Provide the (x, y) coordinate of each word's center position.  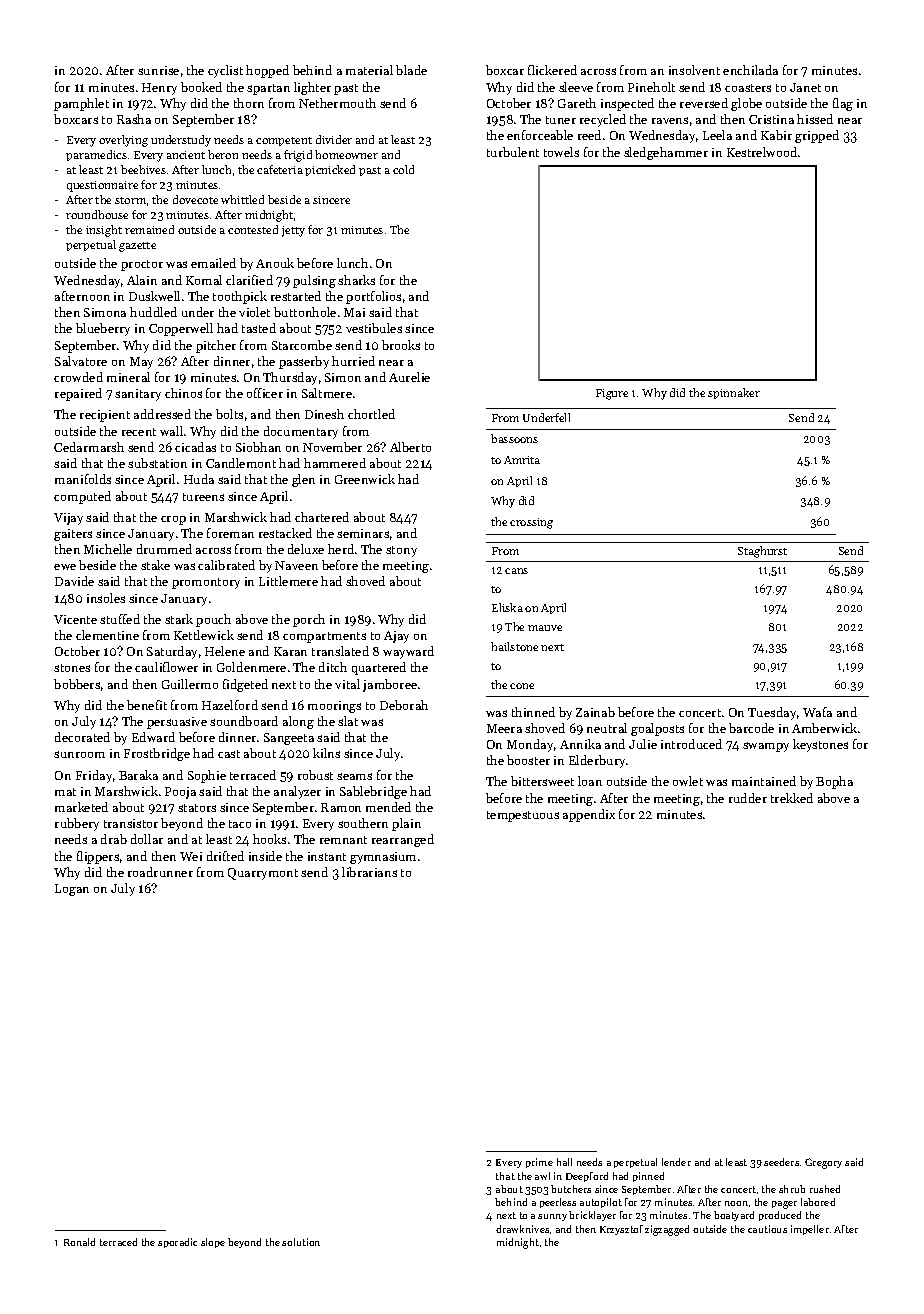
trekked (792, 798)
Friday (94, 776)
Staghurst (762, 552)
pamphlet (81, 104)
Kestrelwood (762, 152)
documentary (301, 432)
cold (403, 169)
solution (301, 1242)
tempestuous (523, 816)
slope (213, 1243)
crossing (531, 523)
